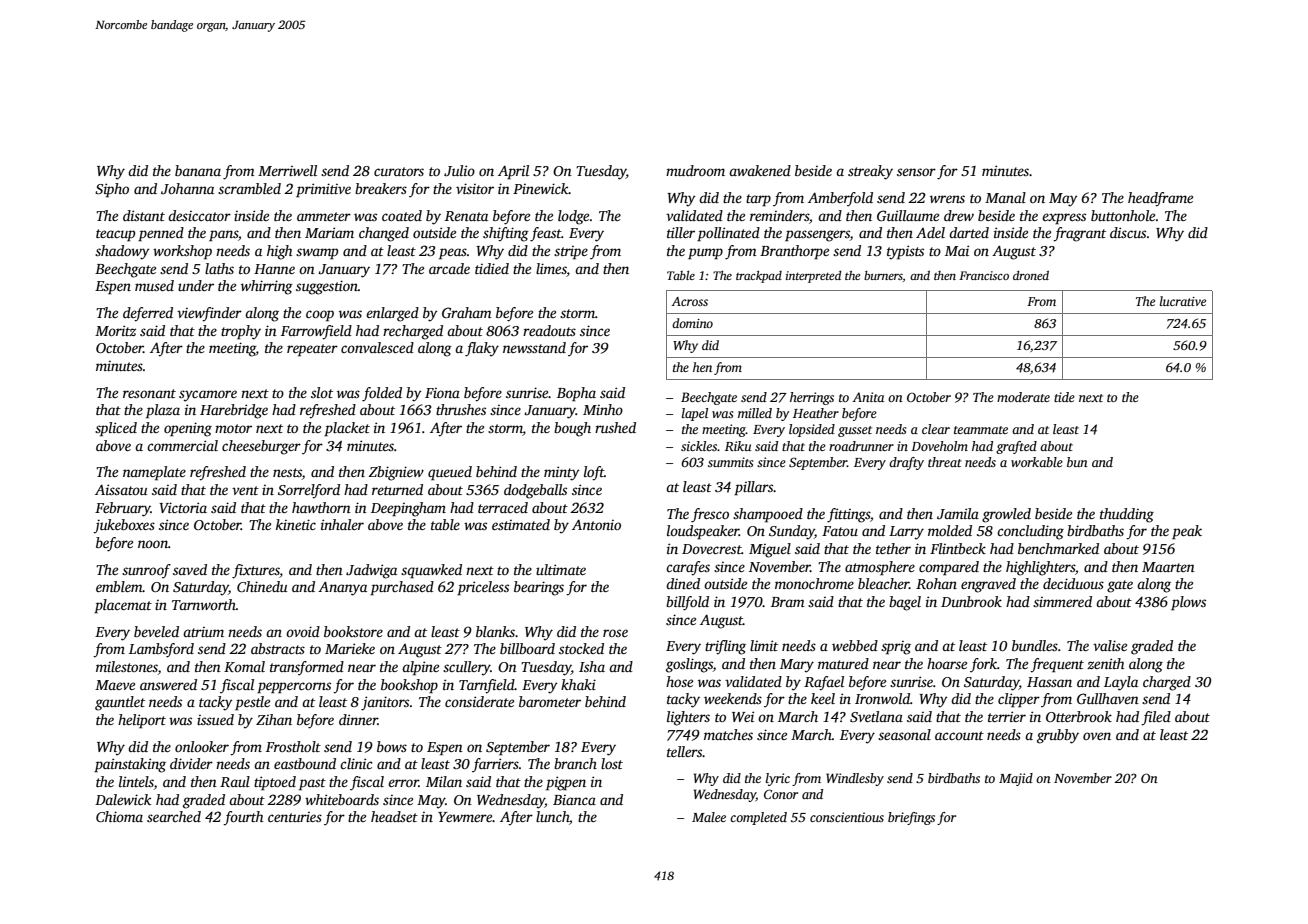 The image size is (1308, 924). I want to click on hoarse, so click(947, 663).
